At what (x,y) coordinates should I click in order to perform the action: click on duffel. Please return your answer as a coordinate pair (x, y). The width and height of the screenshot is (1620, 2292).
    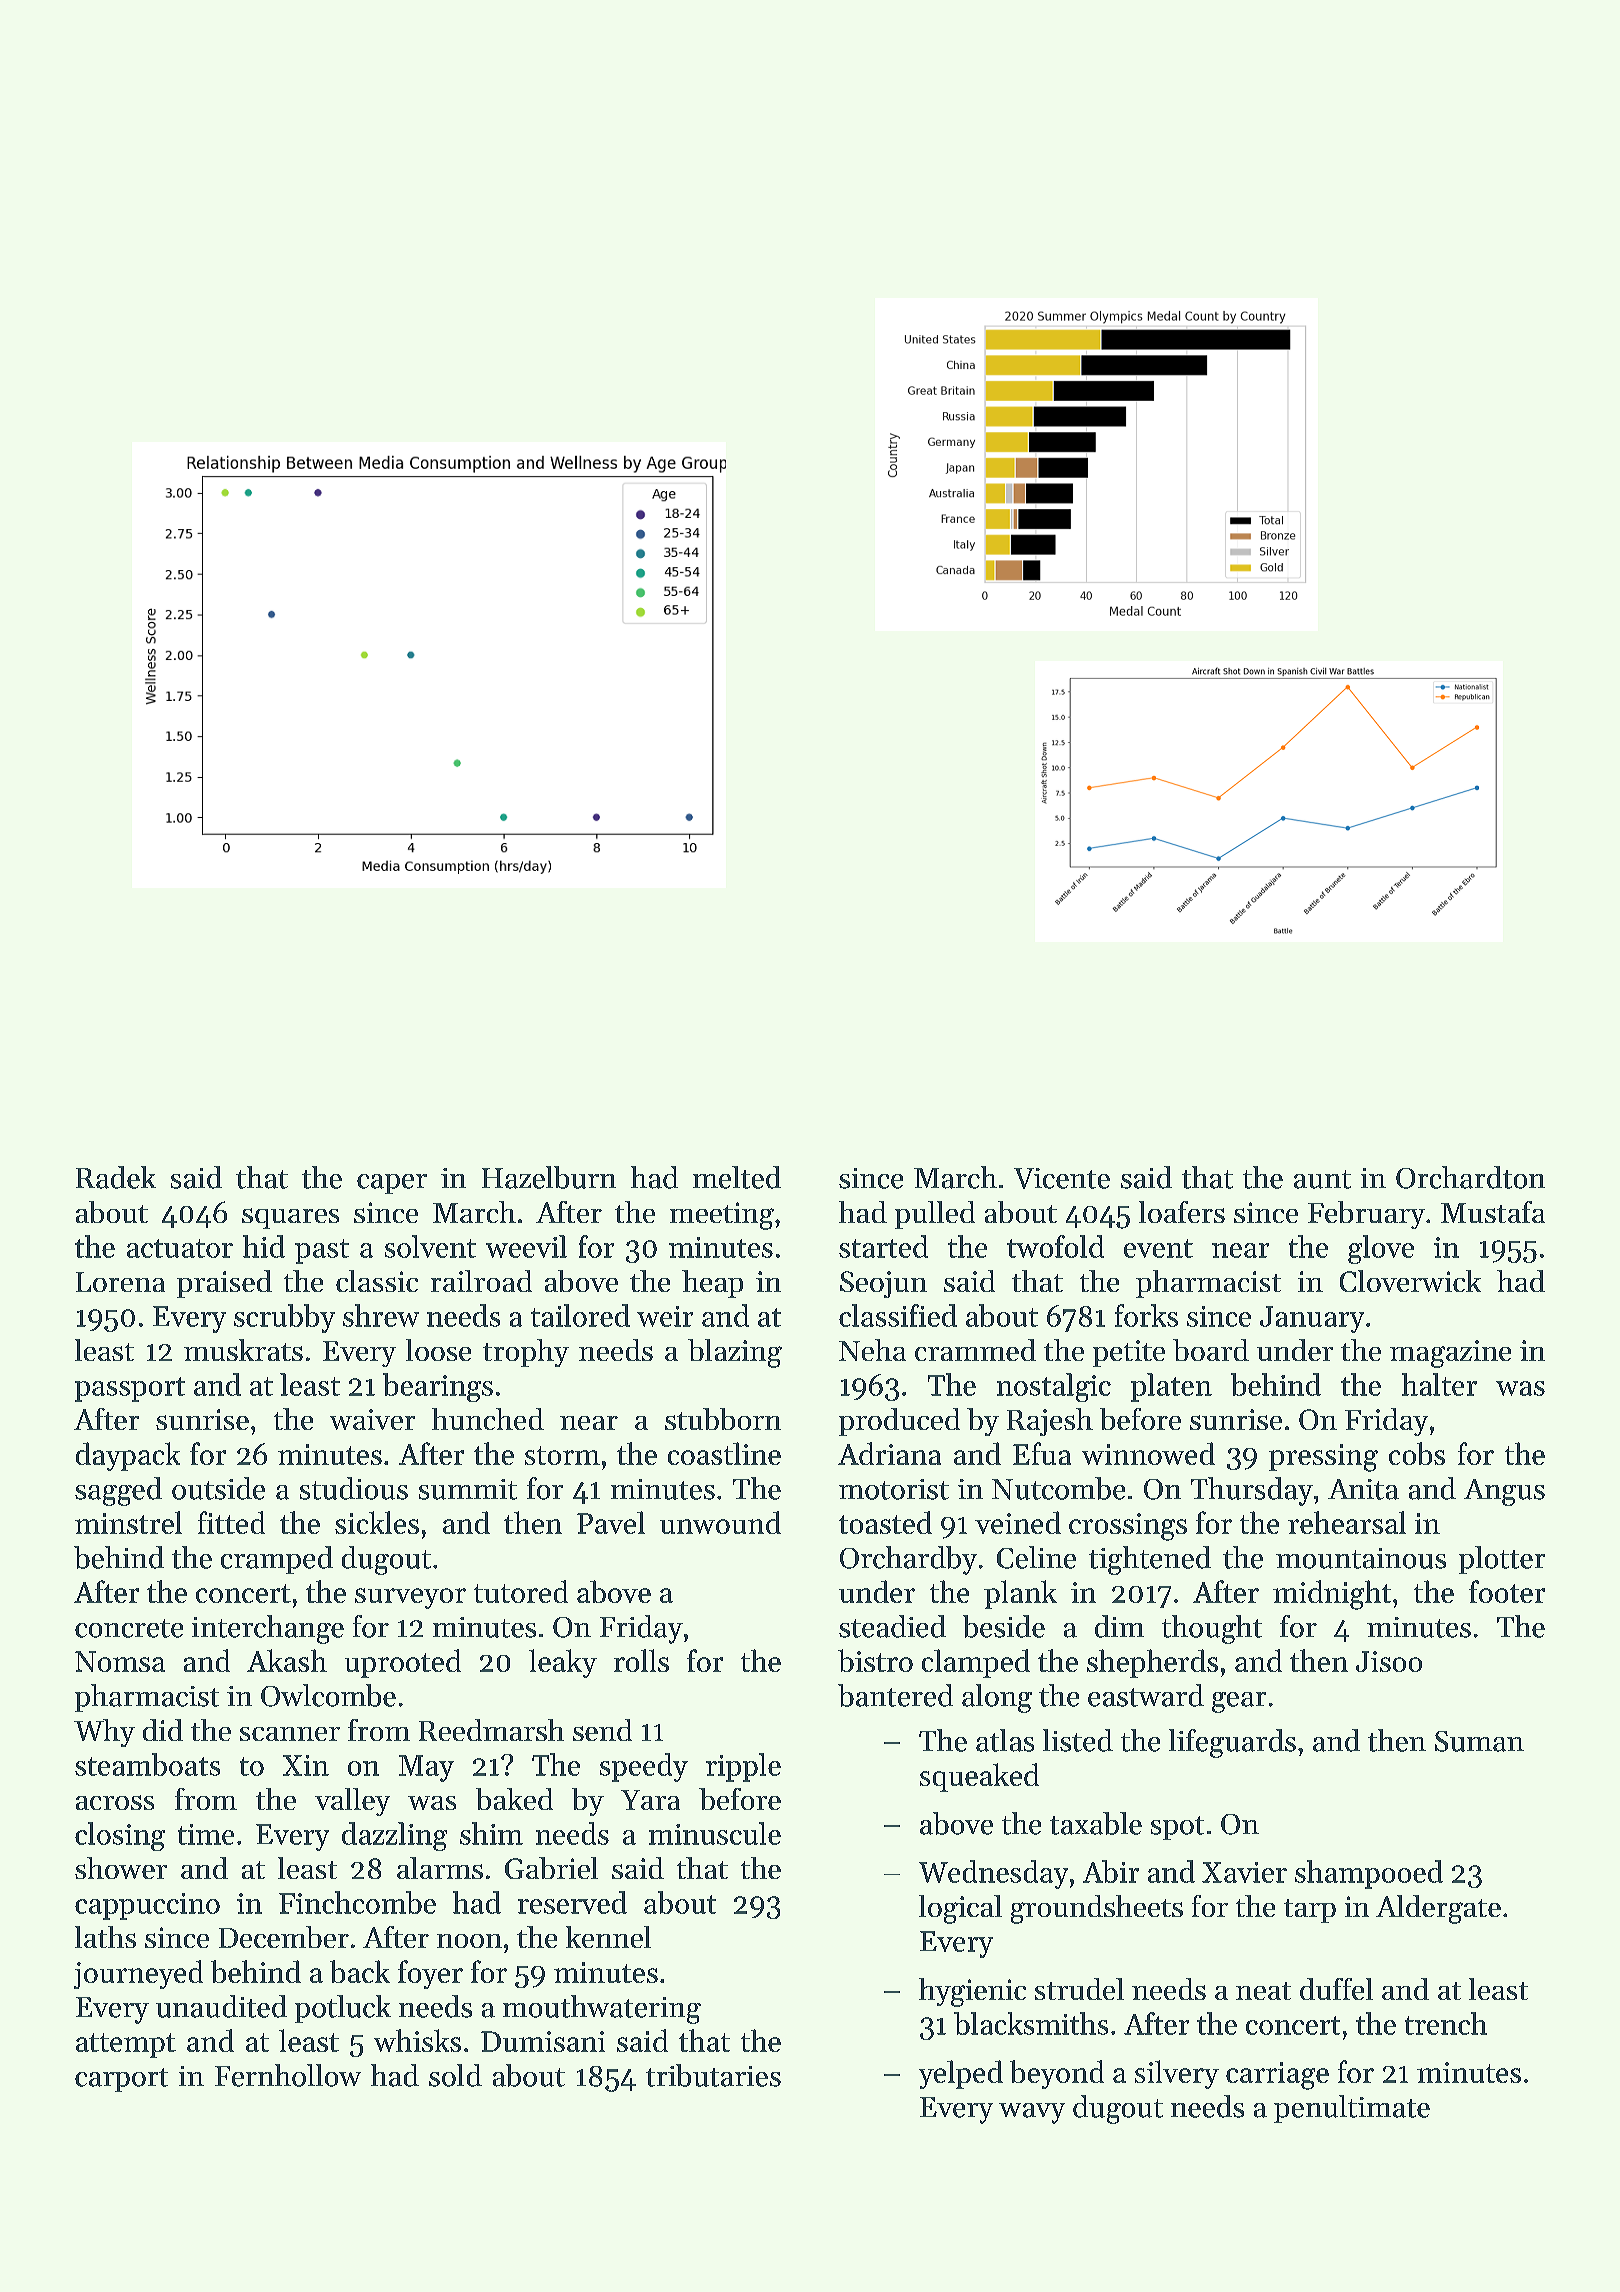
    Looking at the image, I should click on (1336, 1989).
